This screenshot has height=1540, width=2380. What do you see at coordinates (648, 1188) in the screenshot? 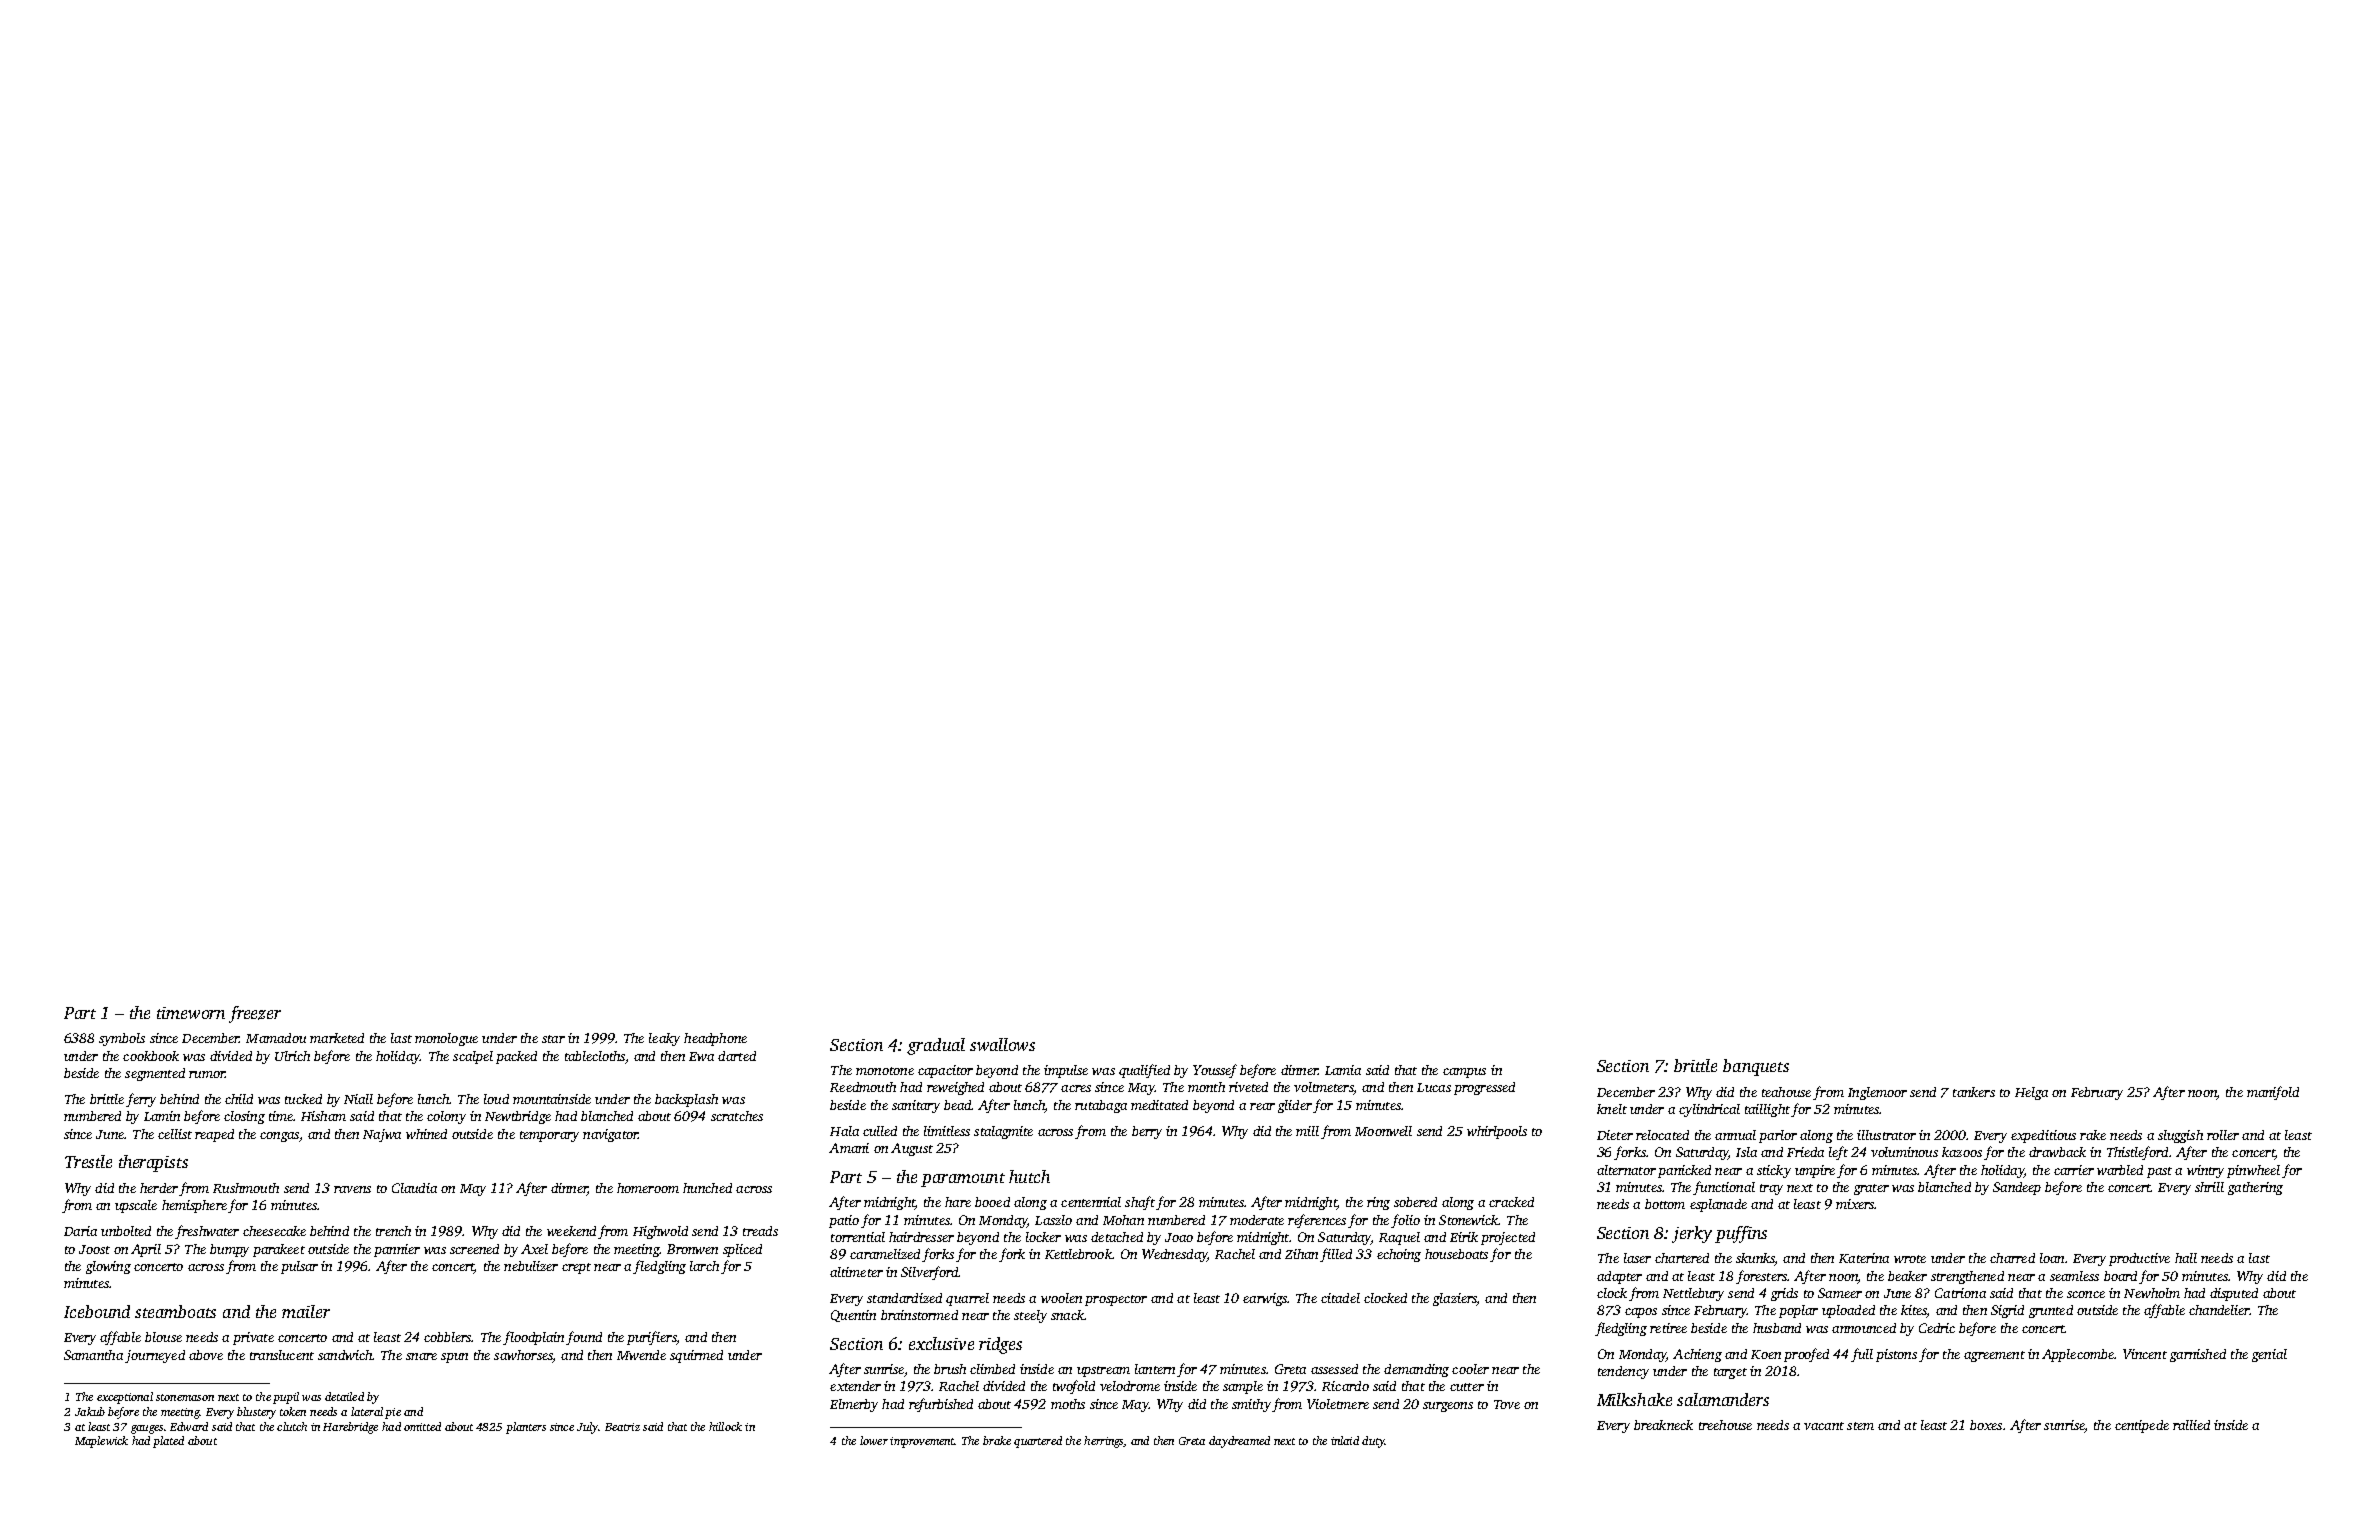
I see `homeroom` at bounding box center [648, 1188].
